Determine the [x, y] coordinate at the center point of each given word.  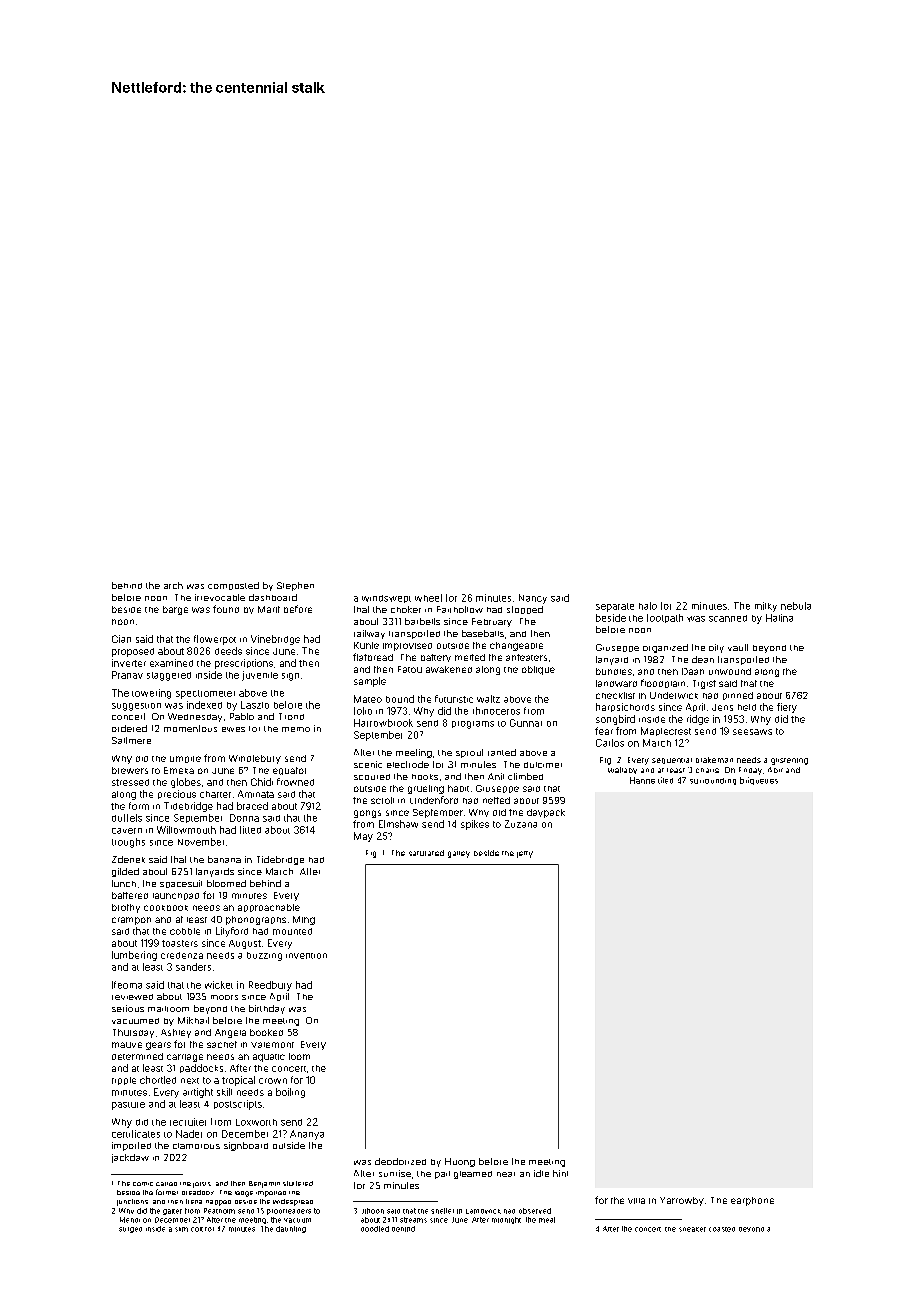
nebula [796, 606]
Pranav [127, 675]
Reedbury [270, 986]
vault [738, 647]
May [363, 837]
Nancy [533, 599]
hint [560, 1173]
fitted [250, 830]
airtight [198, 1093]
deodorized [400, 1161]
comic [143, 1184]
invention [306, 956]
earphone [752, 1201]
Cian [121, 639]
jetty [525, 854]
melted [470, 657]
